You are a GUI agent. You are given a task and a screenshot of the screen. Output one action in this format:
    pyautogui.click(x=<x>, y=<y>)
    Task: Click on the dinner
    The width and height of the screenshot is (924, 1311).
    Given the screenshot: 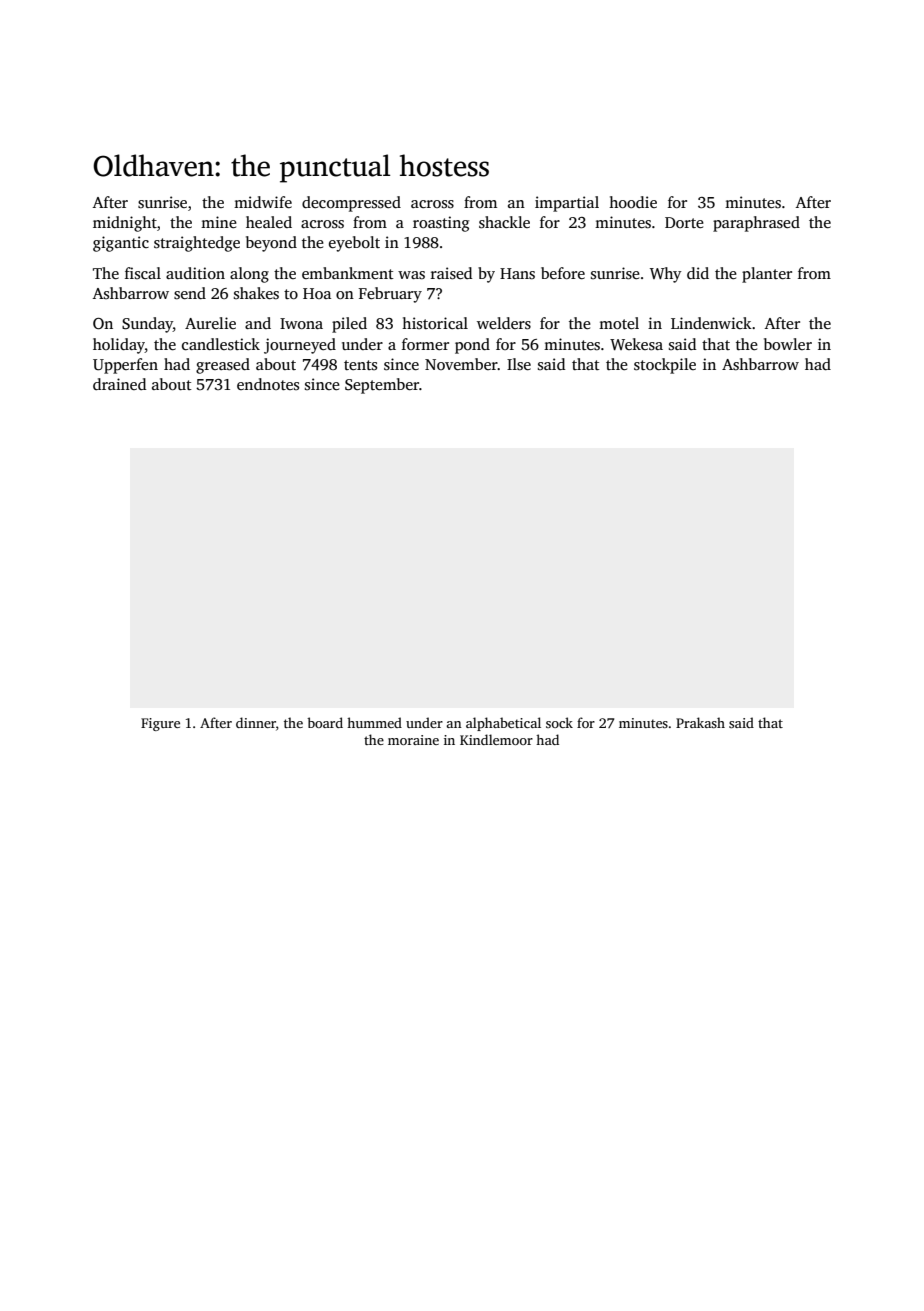 What is the action you would take?
    pyautogui.click(x=256, y=722)
